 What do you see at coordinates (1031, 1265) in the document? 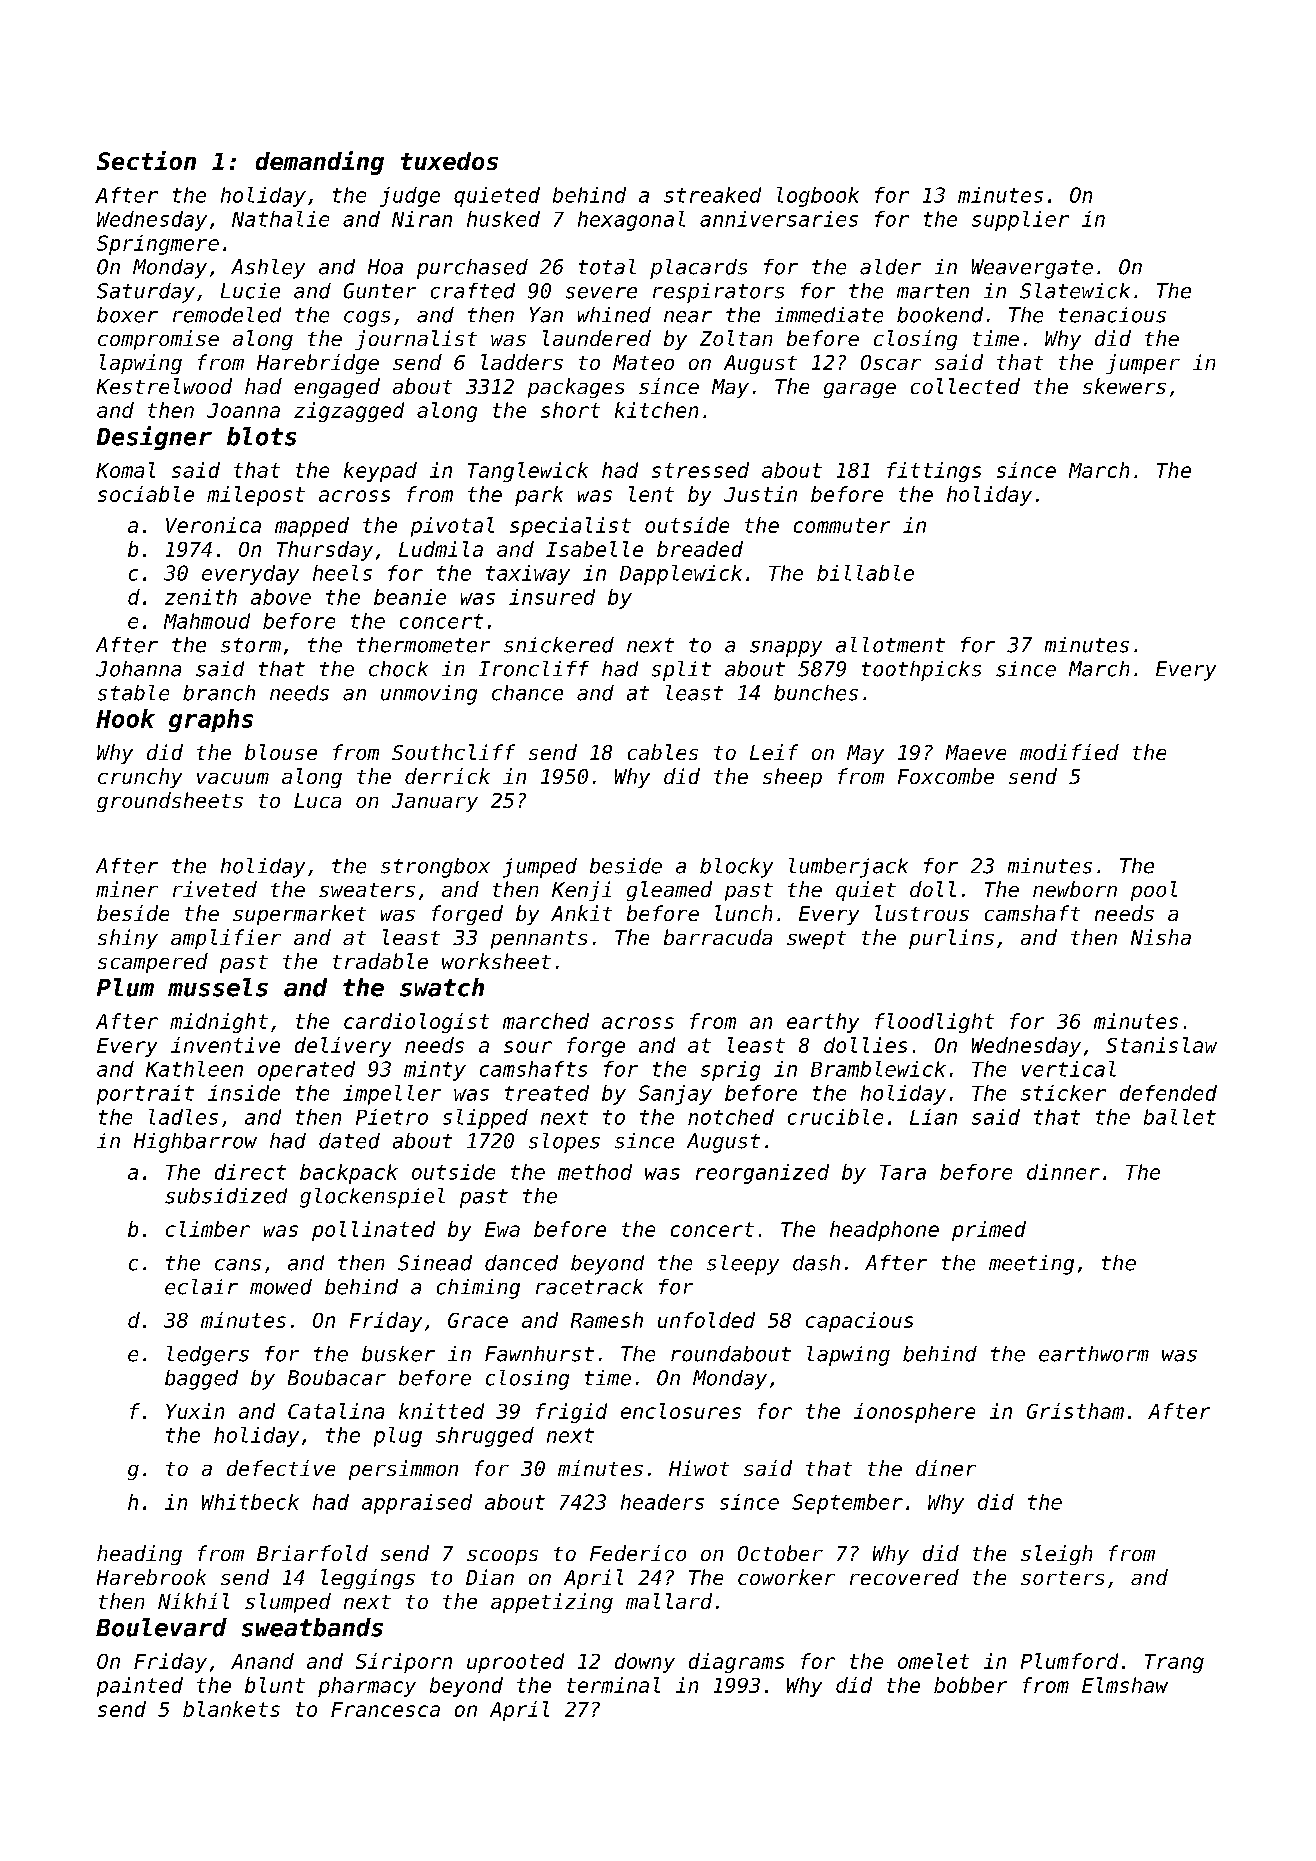
I see `meeting` at bounding box center [1031, 1265].
